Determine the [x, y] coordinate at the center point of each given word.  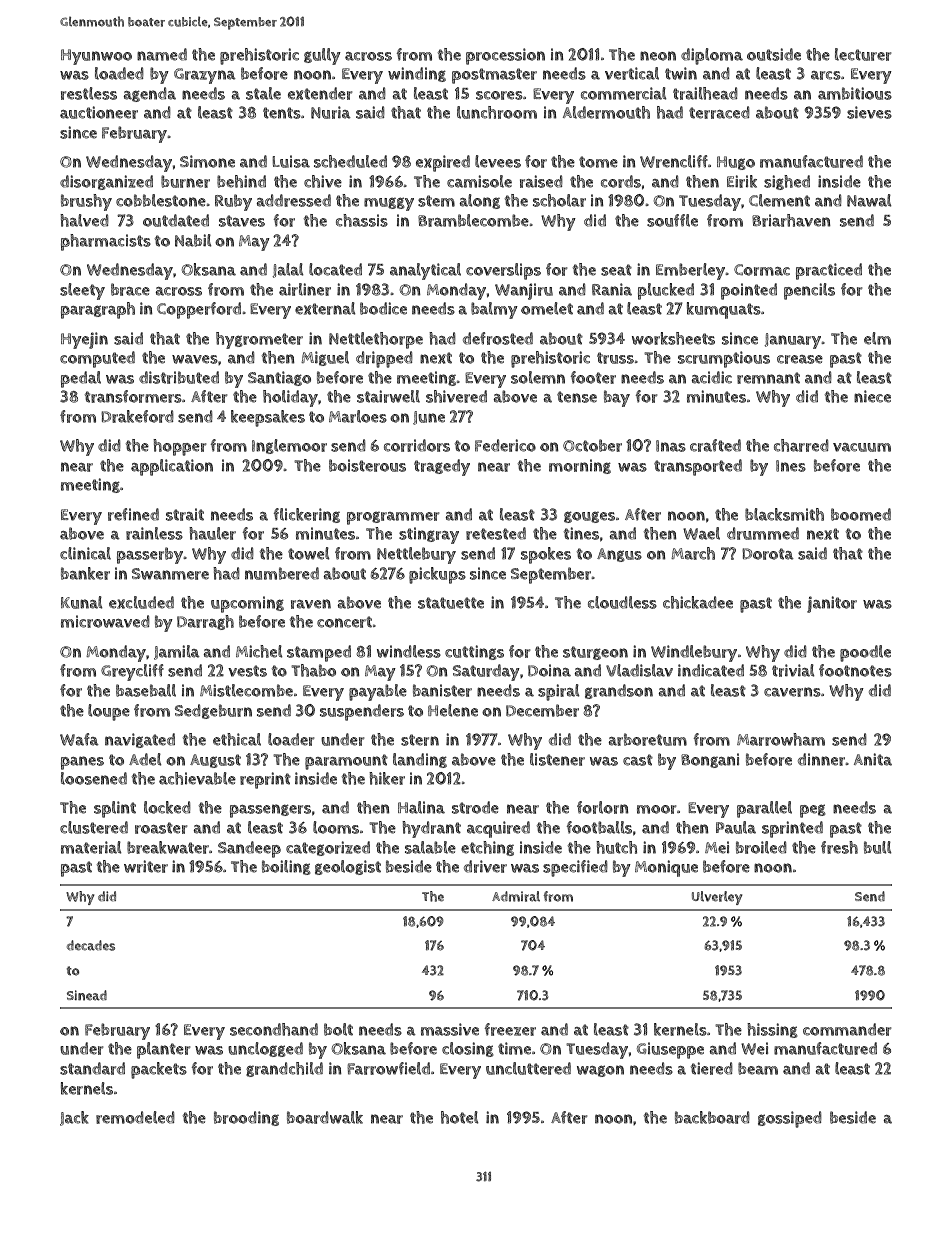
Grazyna [205, 76]
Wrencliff [674, 161]
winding [417, 74]
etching [487, 848]
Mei [717, 847]
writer [146, 866]
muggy [389, 204]
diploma [712, 56]
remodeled [135, 1117]
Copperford [199, 310]
